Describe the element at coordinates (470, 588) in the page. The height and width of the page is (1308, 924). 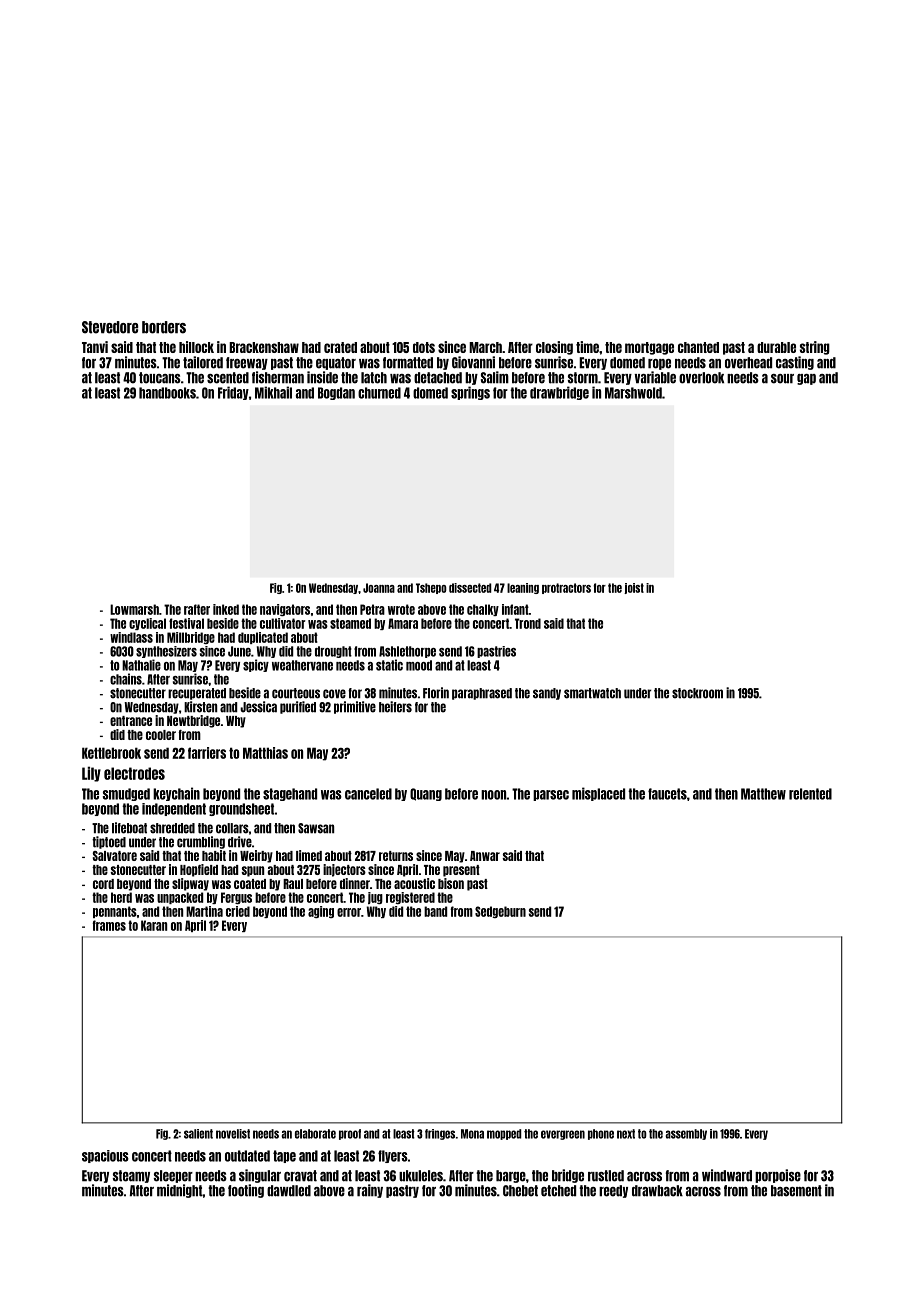
I see `dissected` at that location.
